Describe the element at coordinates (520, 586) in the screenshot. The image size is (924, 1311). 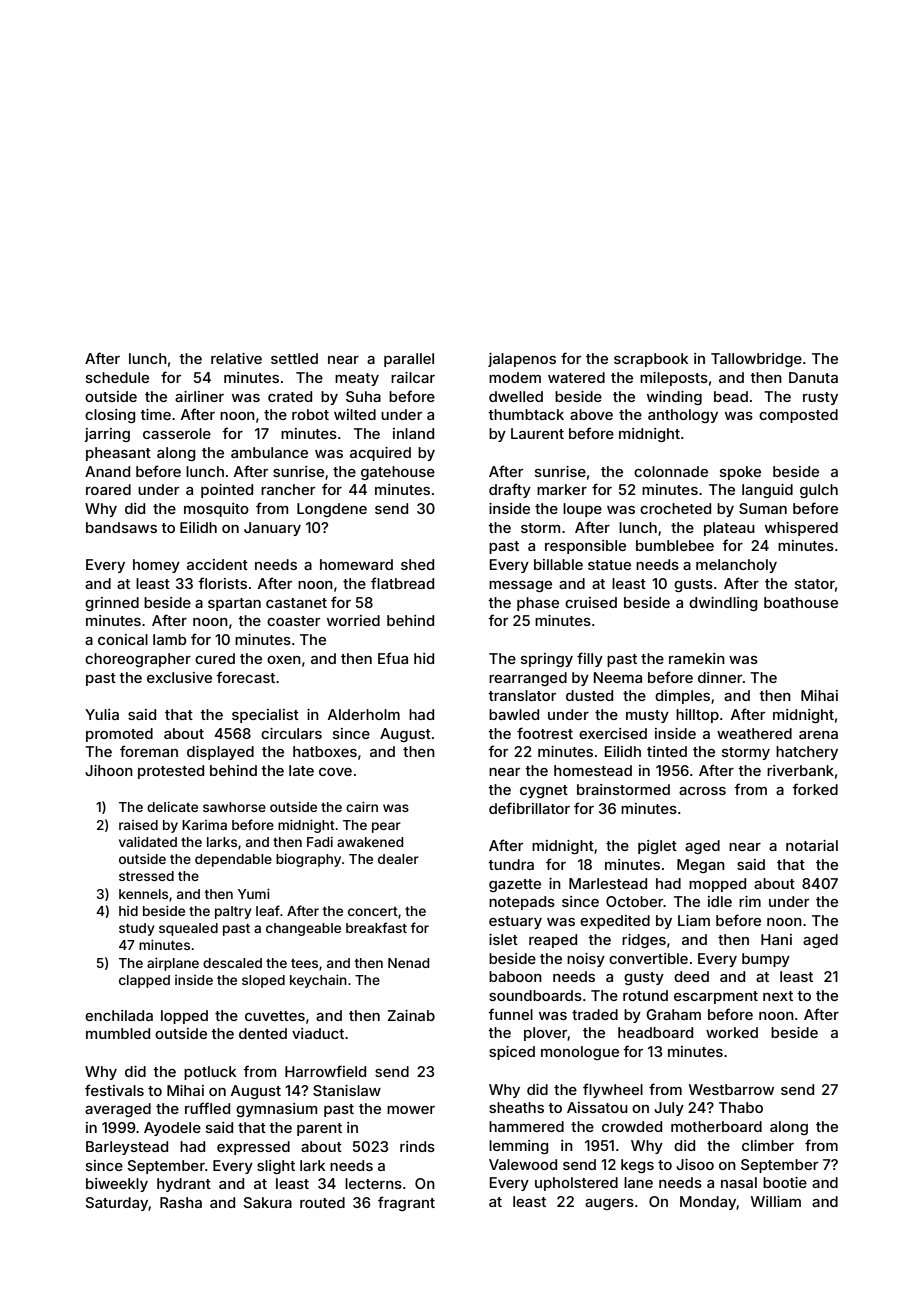
I see `message` at that location.
